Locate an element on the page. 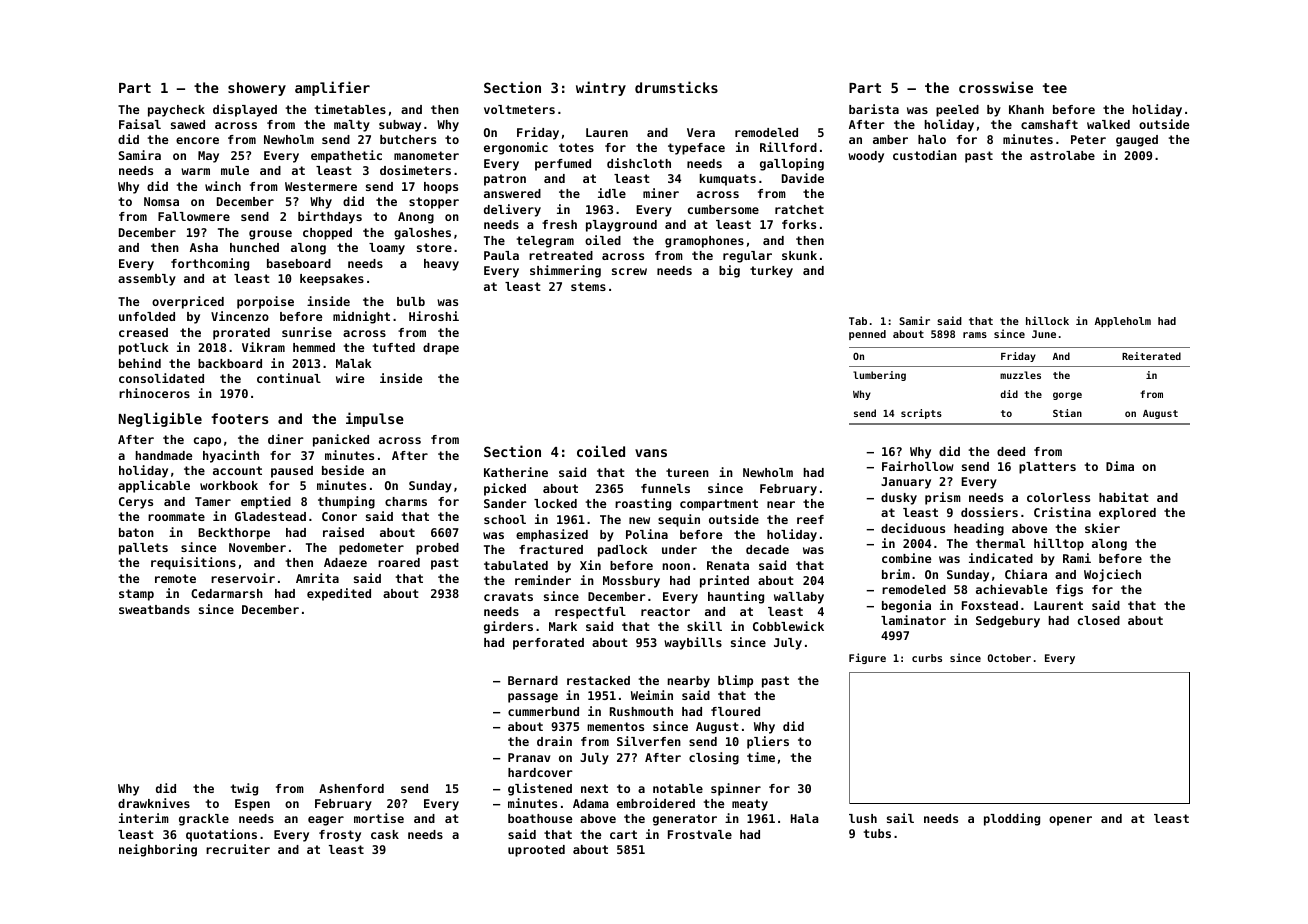 This image has width=1308, height=924. tureen is located at coordinates (687, 472).
